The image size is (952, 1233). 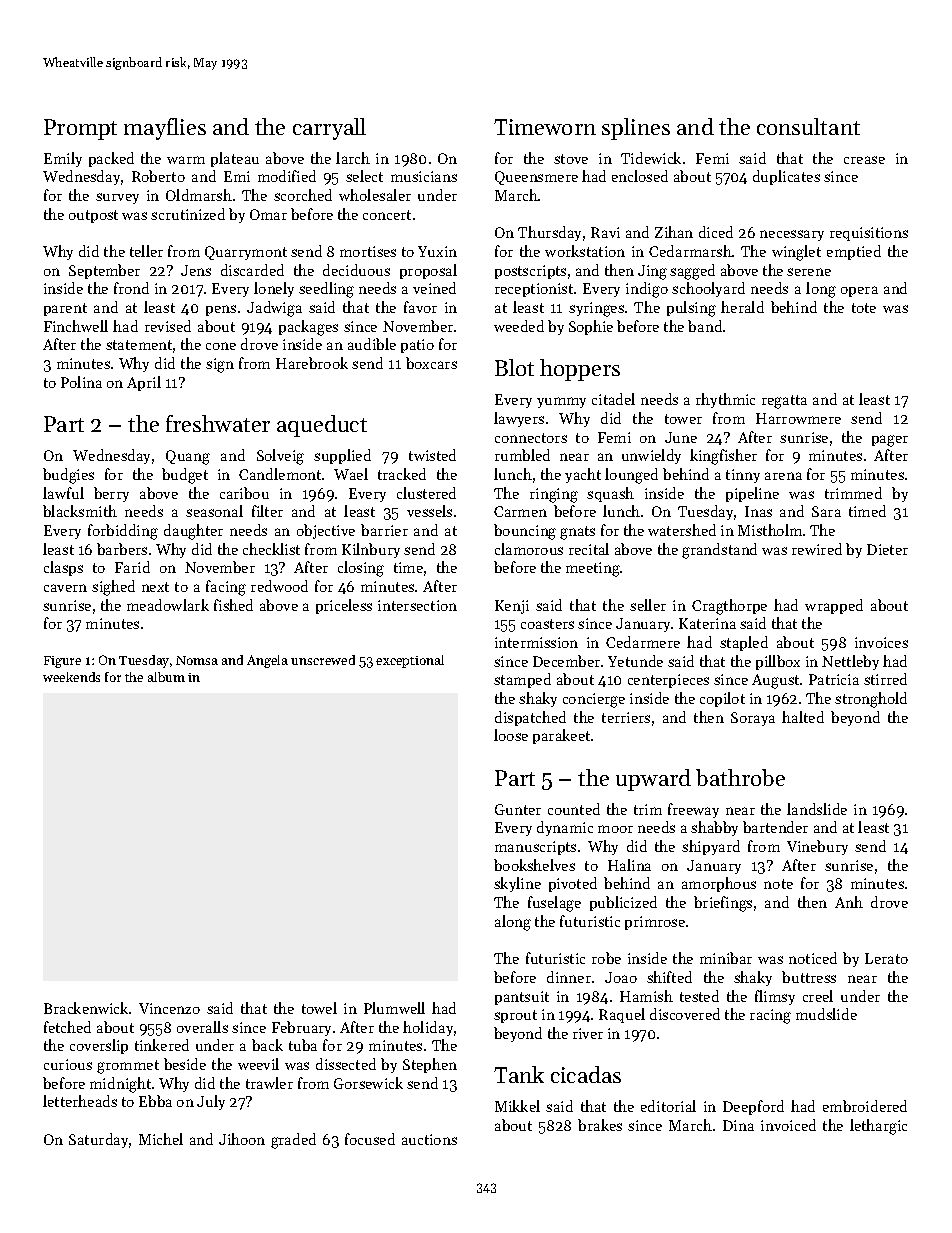 What do you see at coordinates (98, 1140) in the document?
I see `Saturday` at bounding box center [98, 1140].
